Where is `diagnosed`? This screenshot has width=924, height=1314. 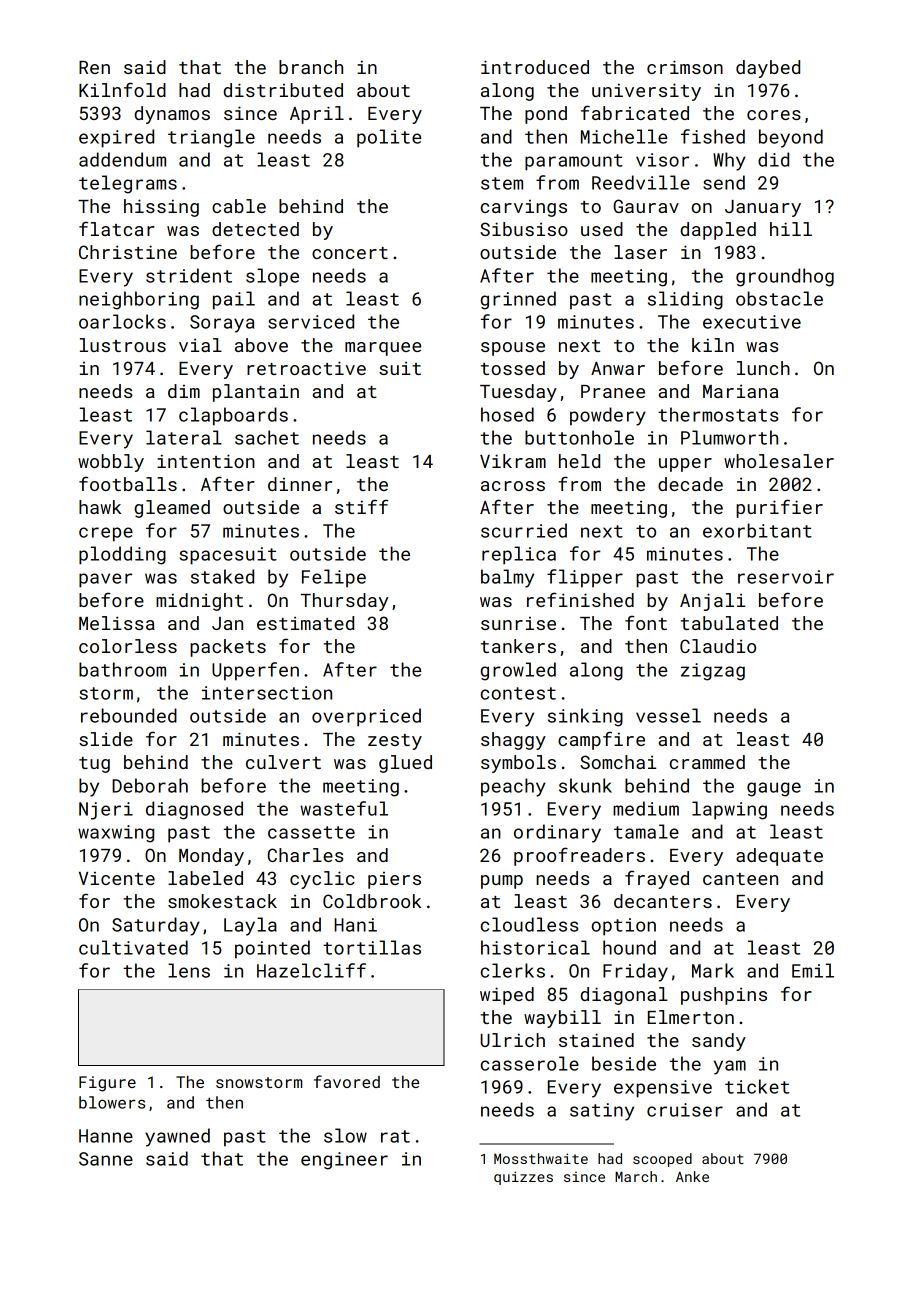 diagnosed is located at coordinates (194, 810).
